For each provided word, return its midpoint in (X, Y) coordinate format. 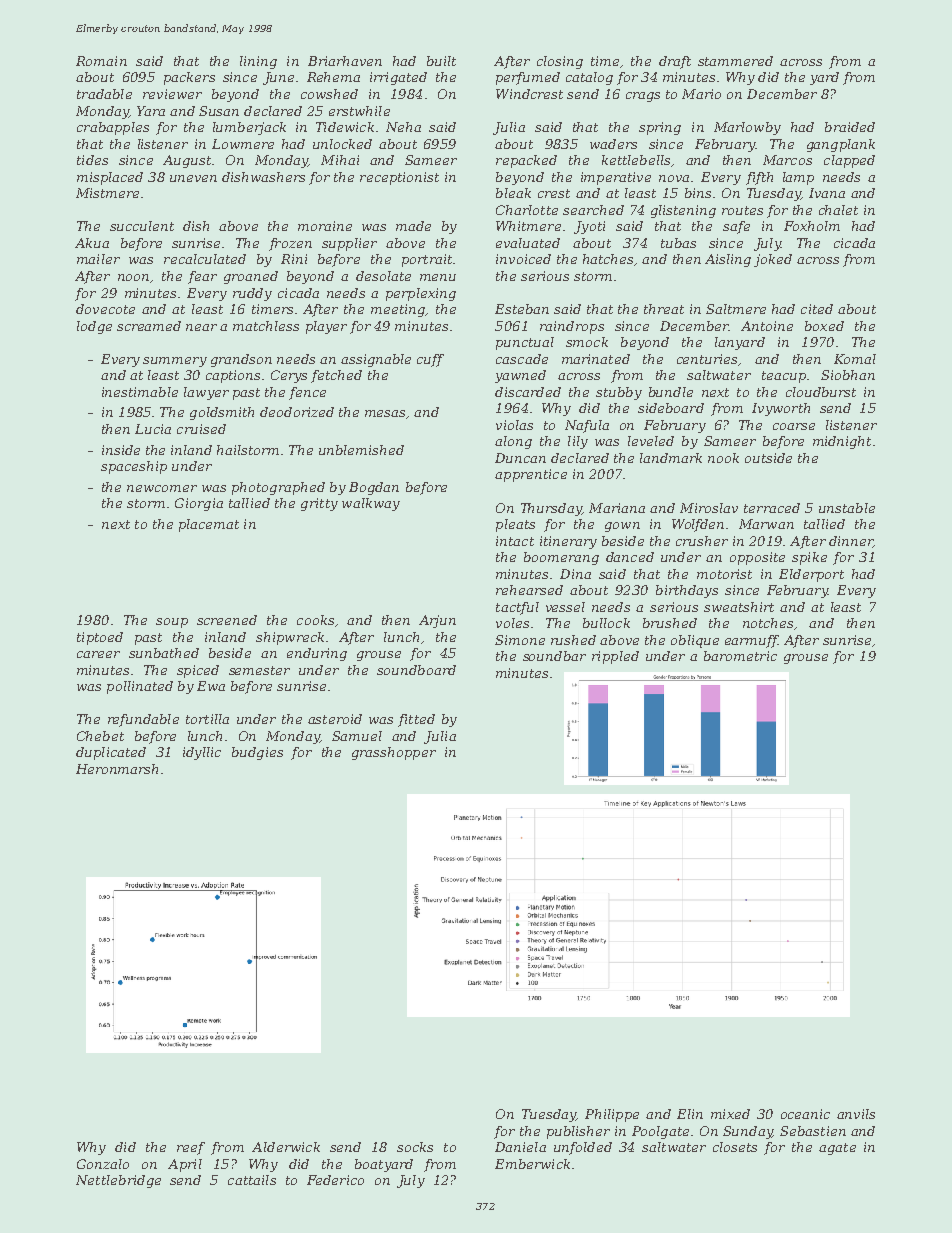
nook (723, 458)
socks (415, 1147)
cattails (252, 1180)
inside (121, 450)
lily (578, 442)
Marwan (766, 524)
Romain (101, 61)
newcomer (162, 488)
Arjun (437, 621)
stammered (735, 61)
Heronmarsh (117, 769)
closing (560, 62)
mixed (730, 1114)
